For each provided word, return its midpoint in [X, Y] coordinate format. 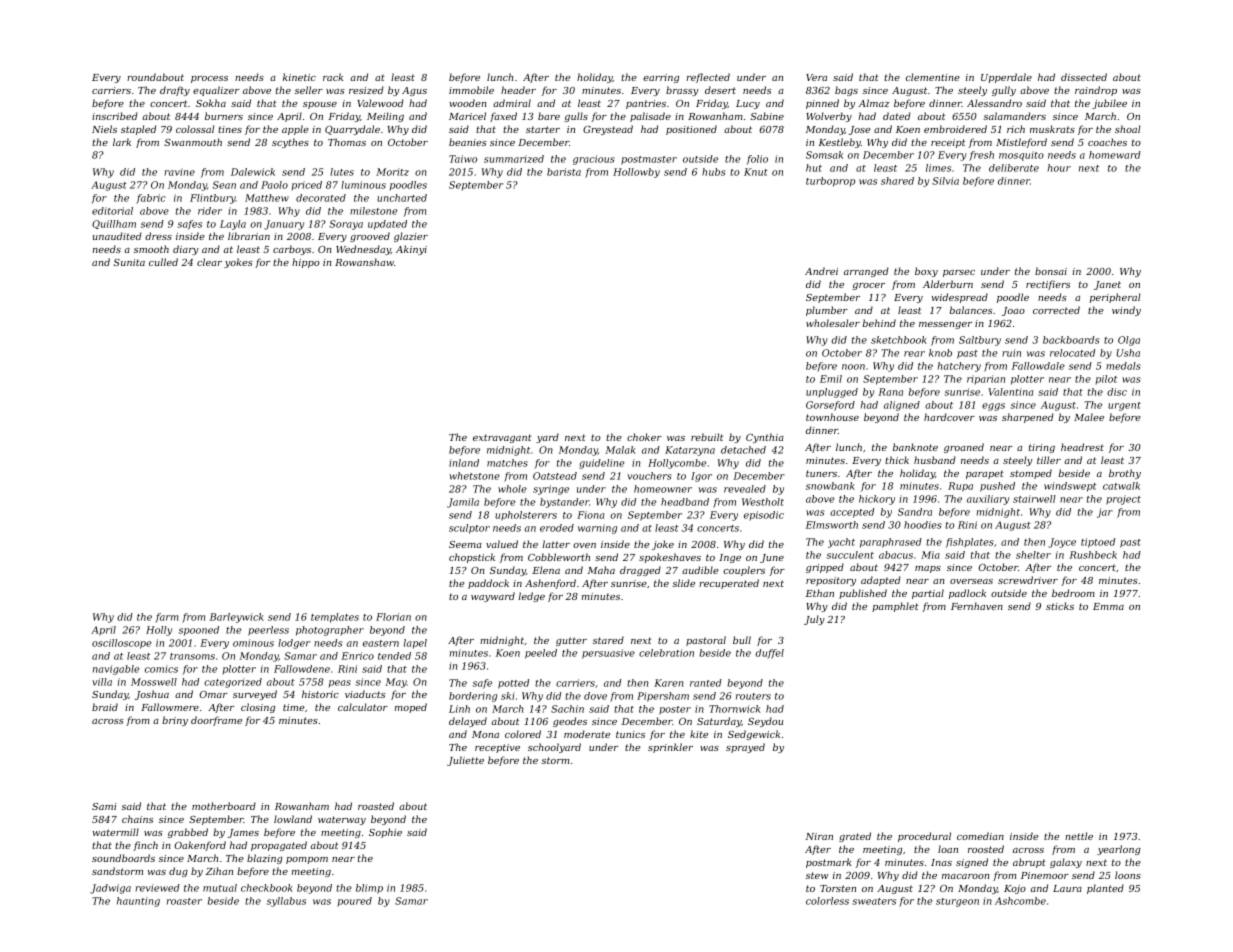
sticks [1060, 606]
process [209, 79]
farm [167, 618]
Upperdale [1006, 78]
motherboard [224, 806]
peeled [541, 654]
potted [513, 684]
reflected [708, 78]
